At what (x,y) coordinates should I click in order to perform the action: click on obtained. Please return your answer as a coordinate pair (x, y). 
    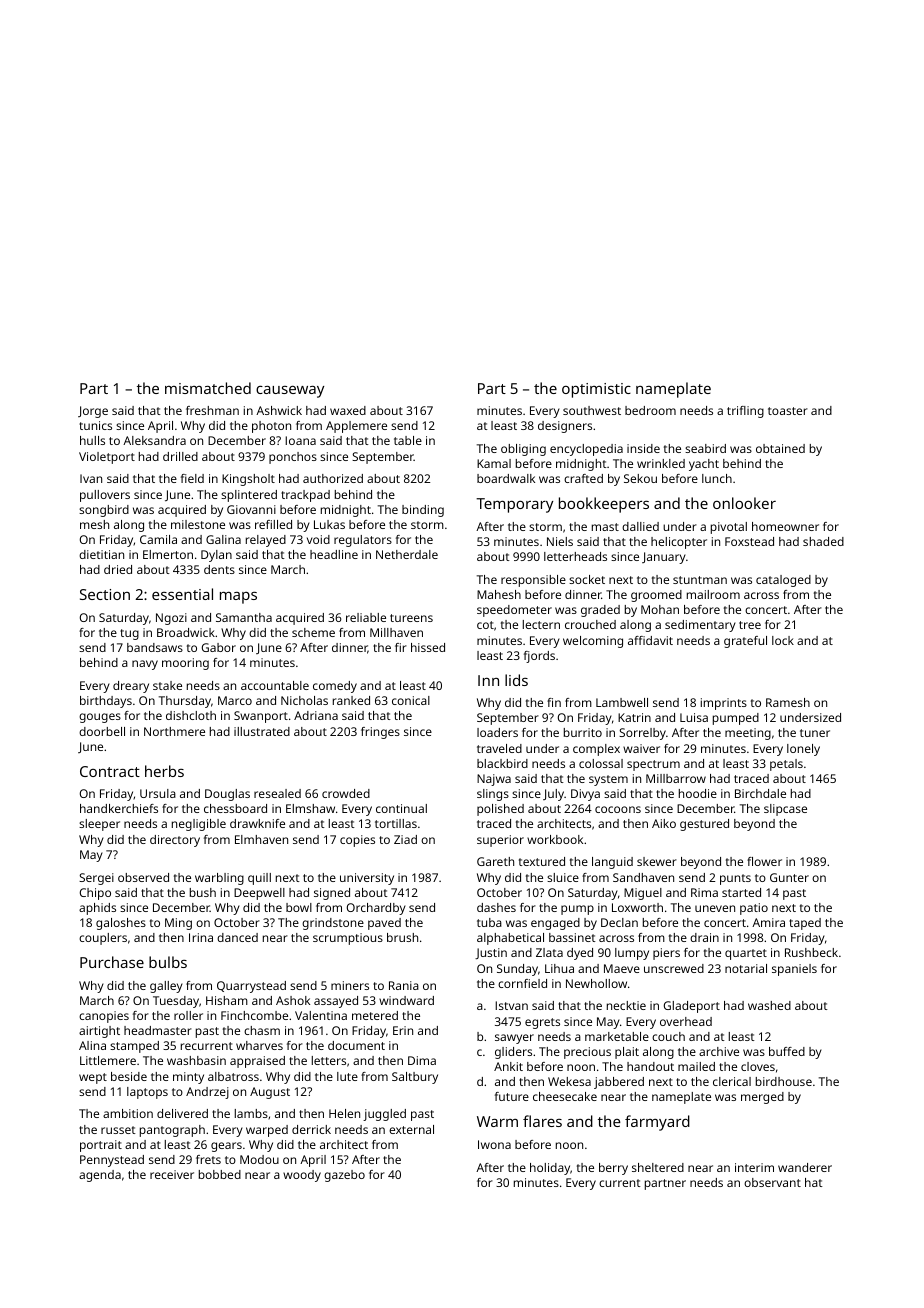
    Looking at the image, I should click on (780, 448).
